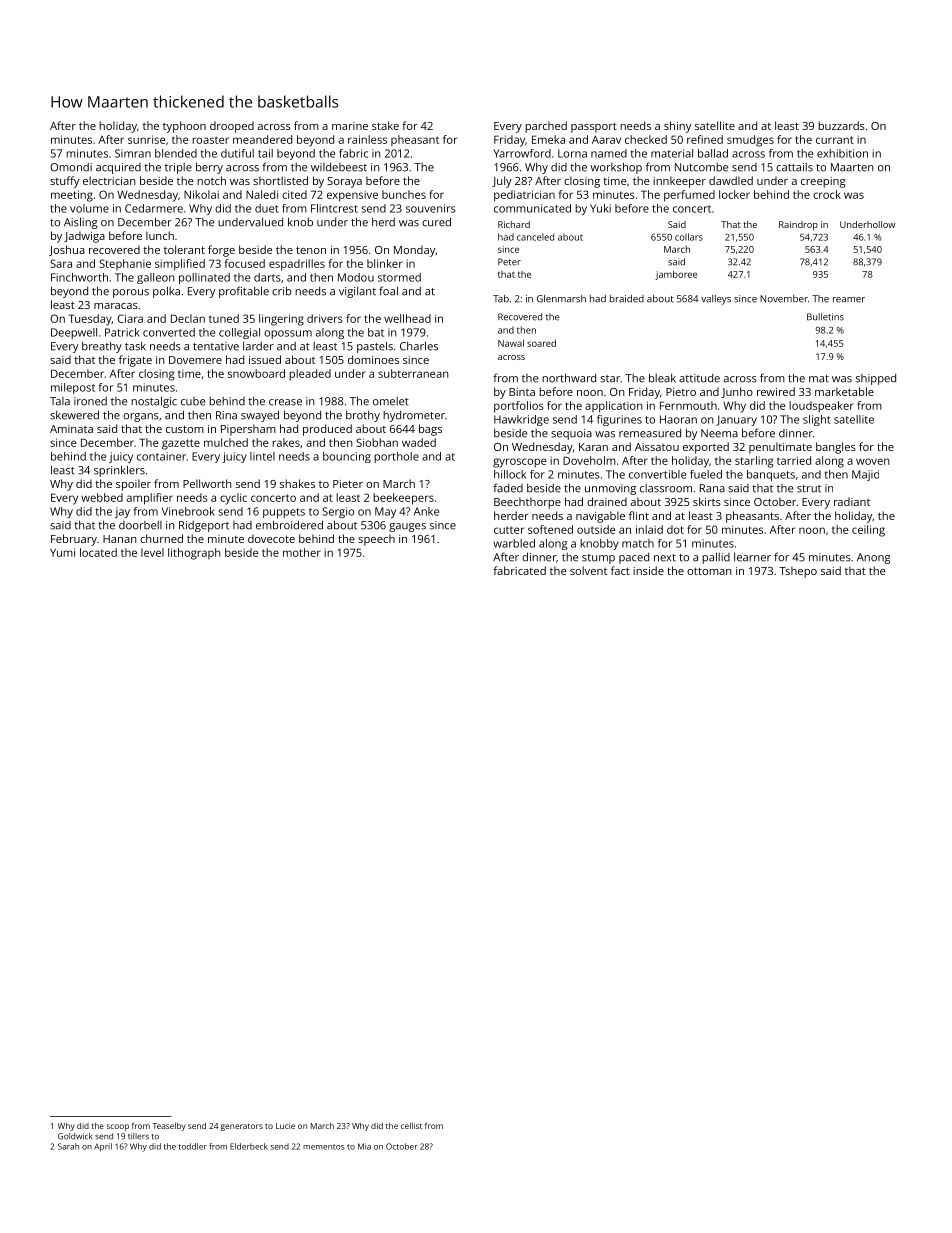 The width and height of the page is (952, 1233). I want to click on level, so click(152, 552).
